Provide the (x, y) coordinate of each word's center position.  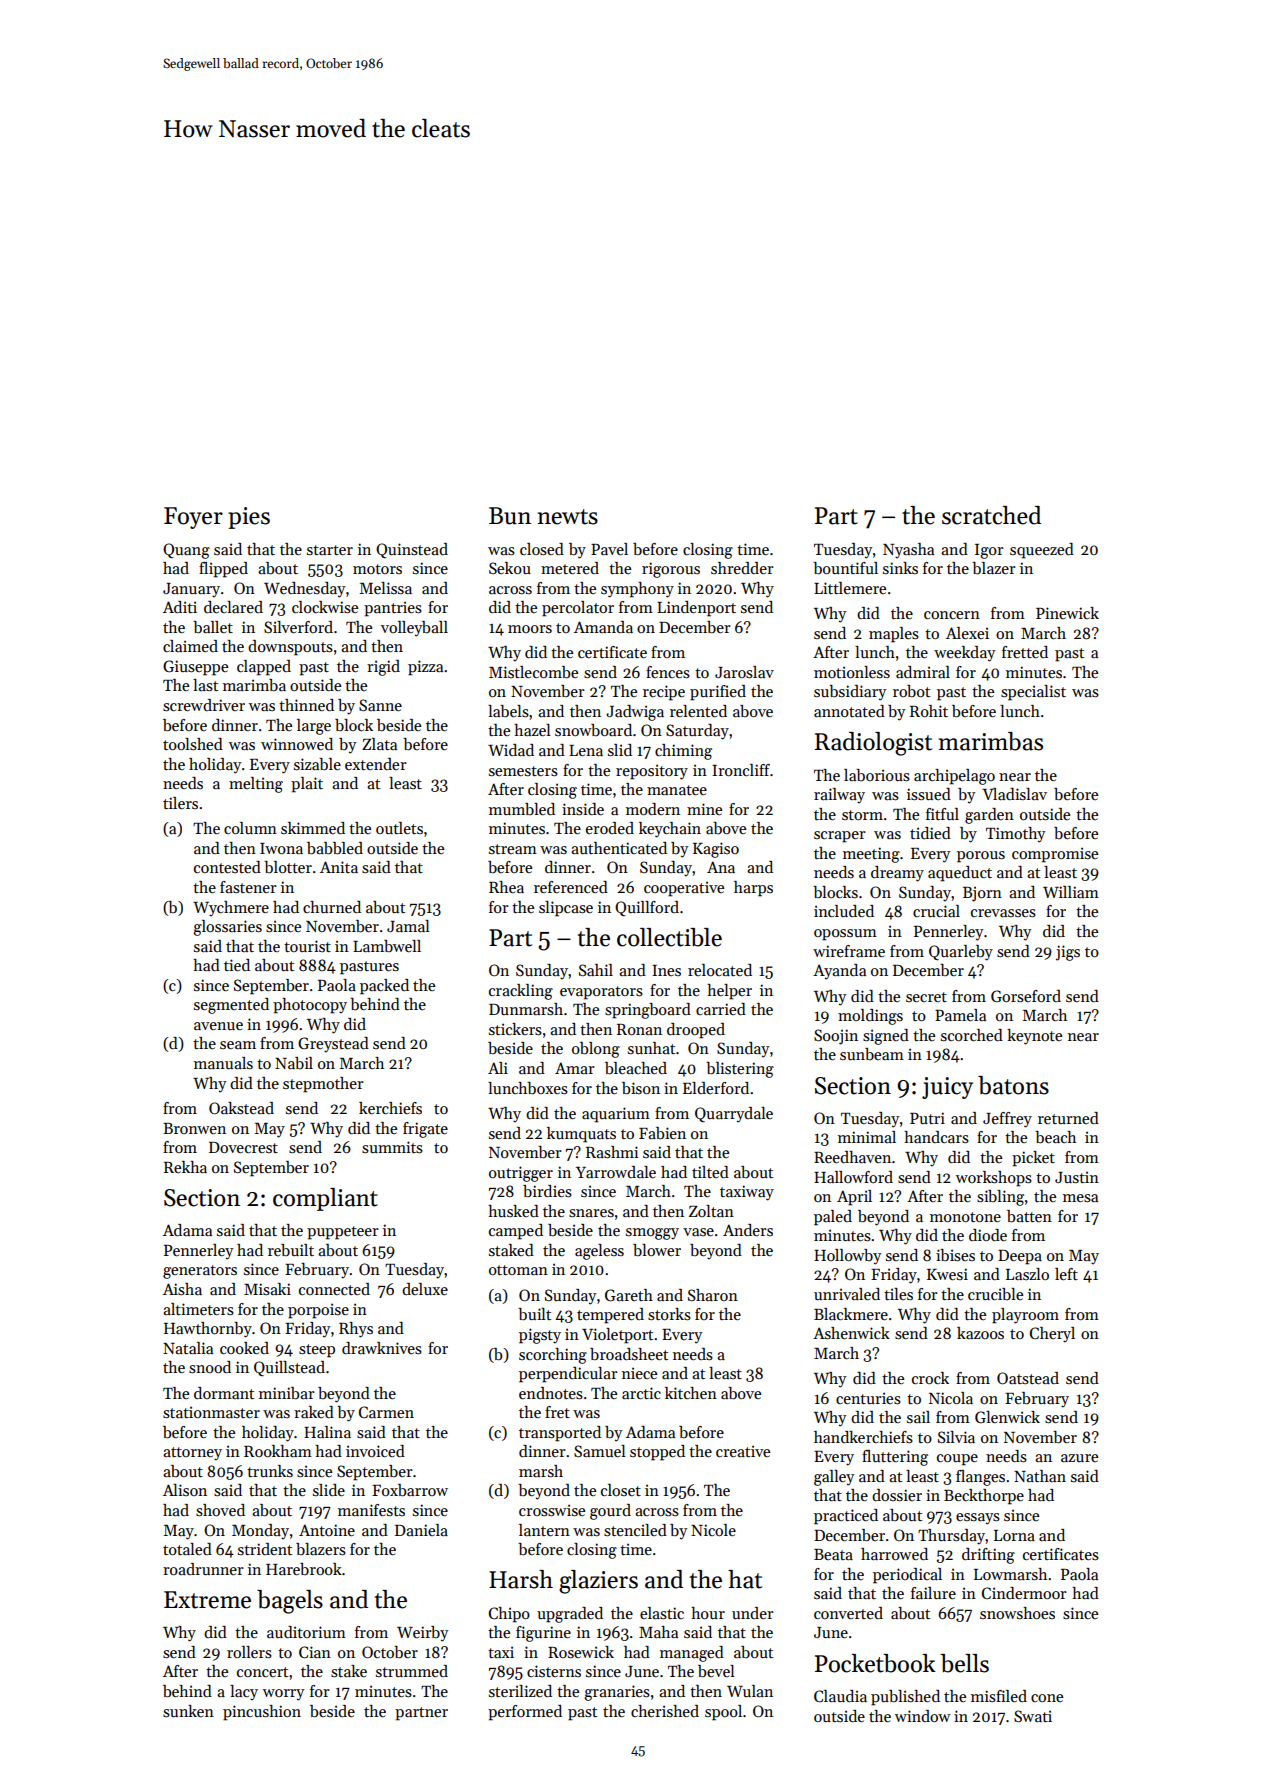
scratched (991, 515)
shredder (742, 568)
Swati (1033, 1716)
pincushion (262, 1713)
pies (249, 518)
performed (525, 1713)
